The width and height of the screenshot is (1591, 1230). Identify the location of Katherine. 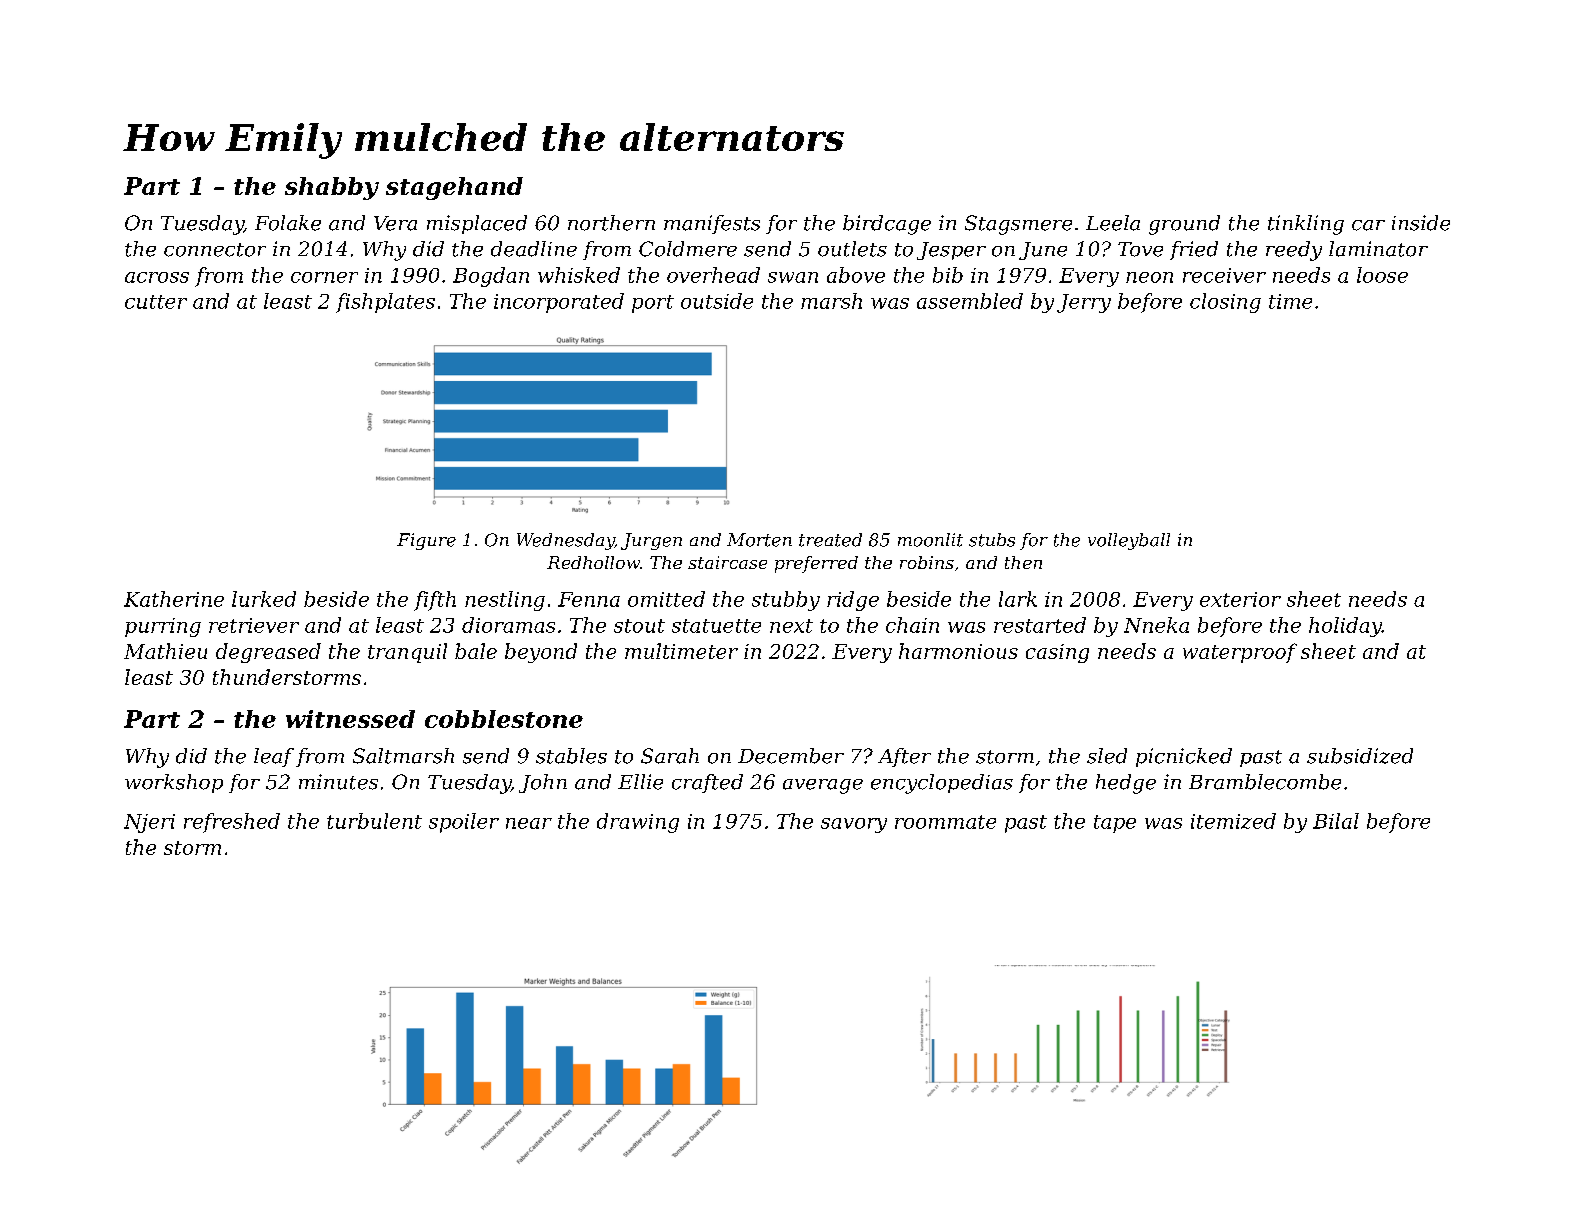
(174, 599).
